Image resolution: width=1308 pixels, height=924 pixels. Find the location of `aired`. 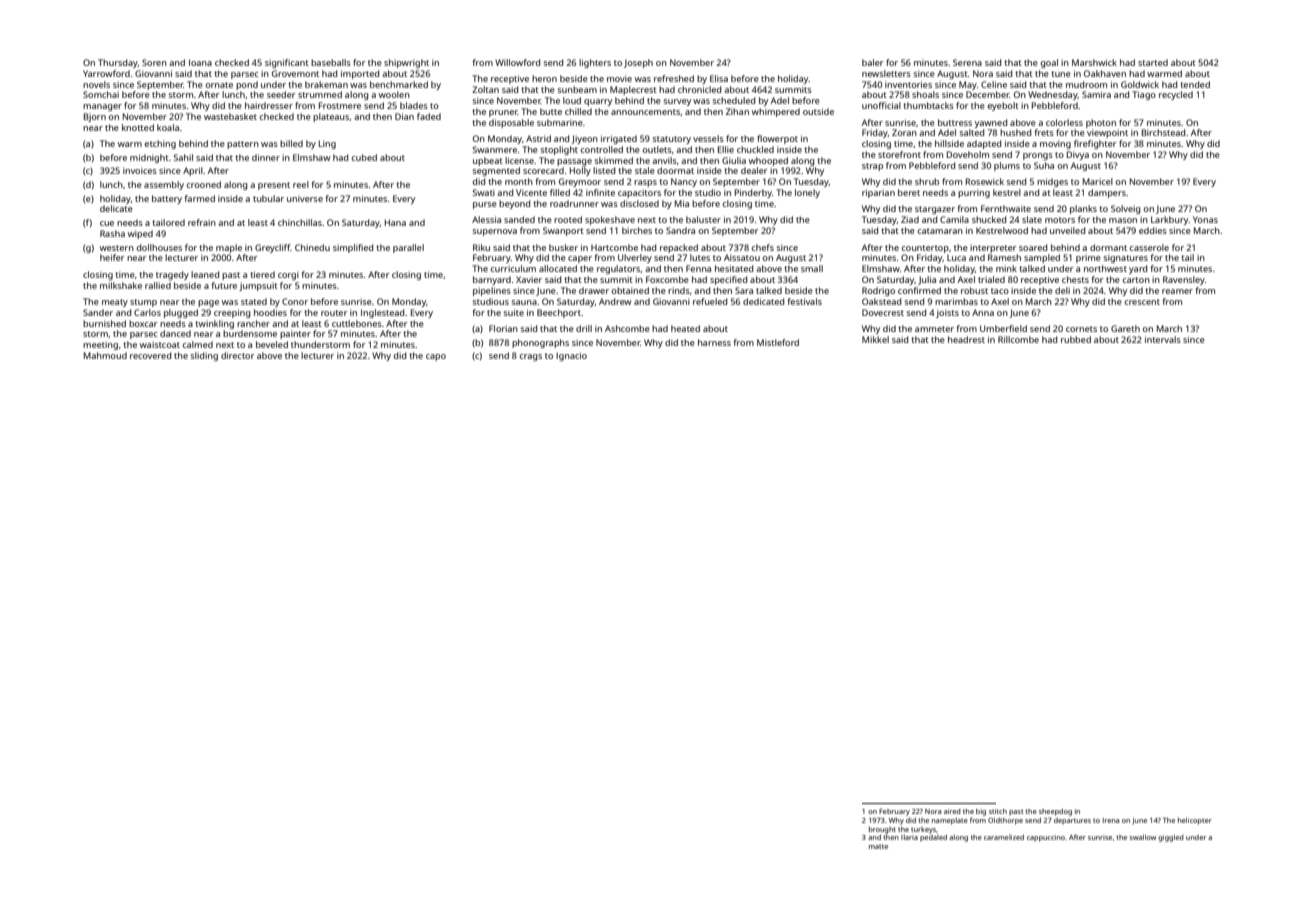

aired is located at coordinates (952, 811).
